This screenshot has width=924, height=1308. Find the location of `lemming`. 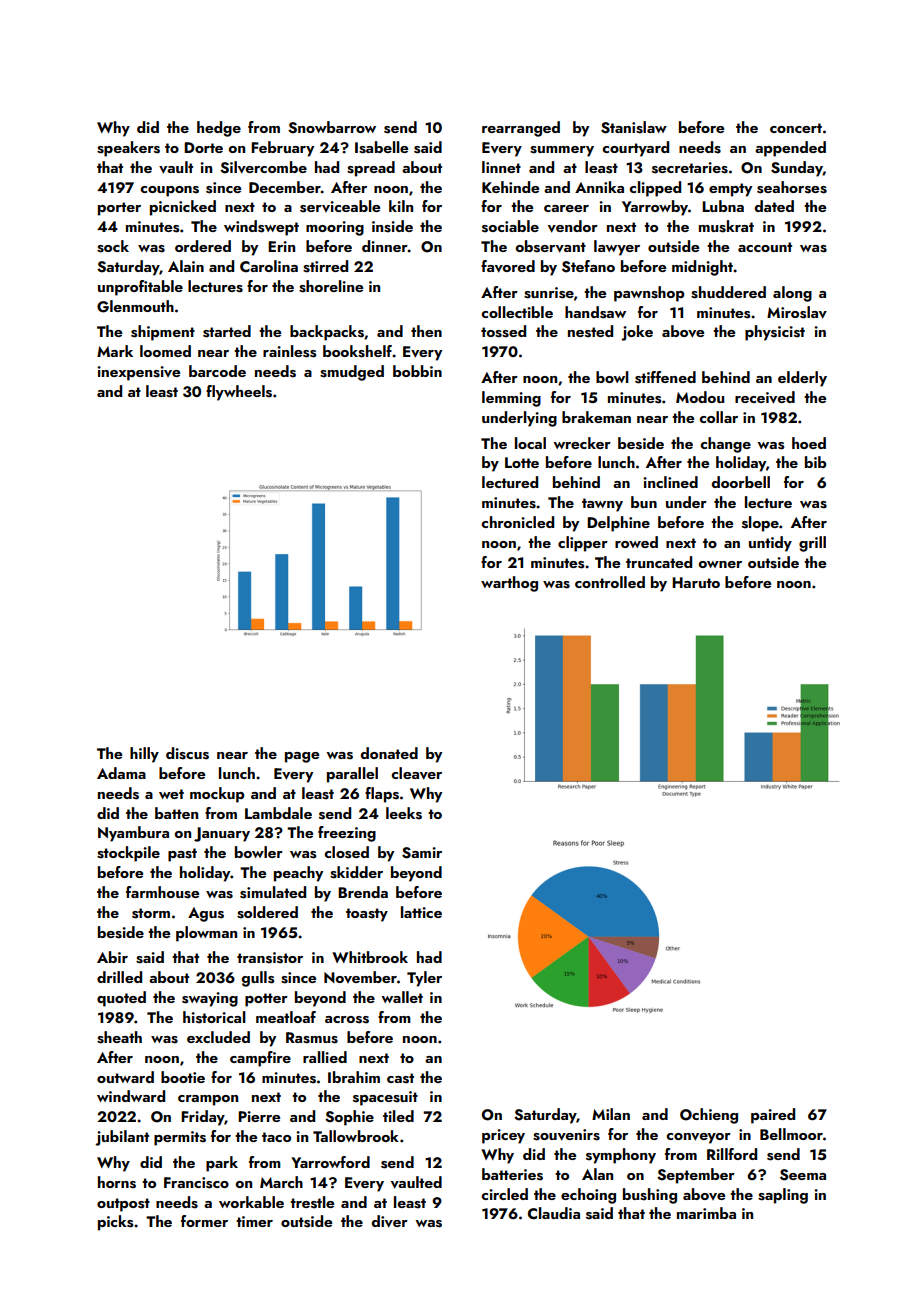

lemming is located at coordinates (511, 399).
